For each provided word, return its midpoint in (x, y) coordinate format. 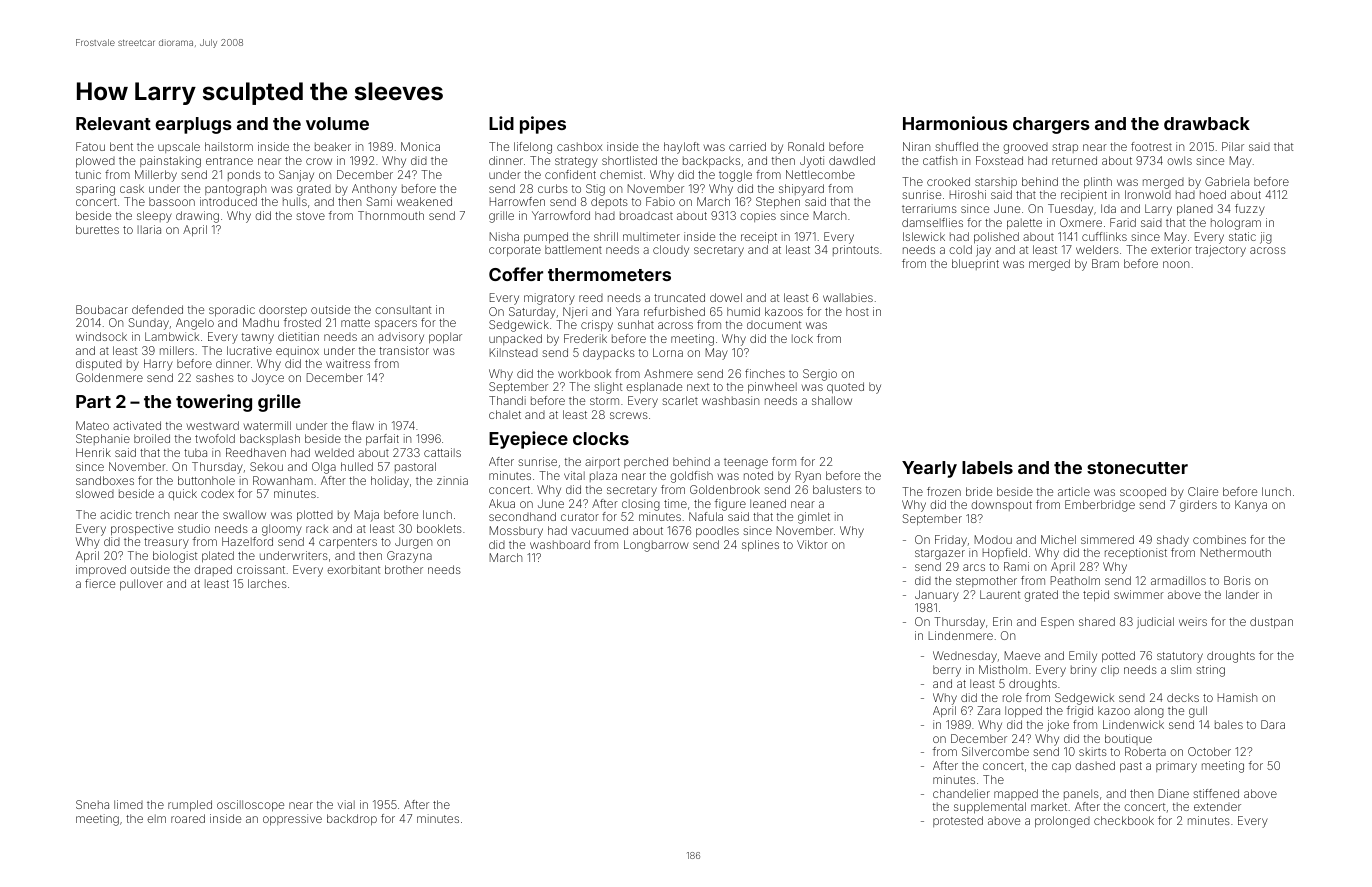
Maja (367, 516)
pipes (543, 125)
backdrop (352, 820)
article (1074, 491)
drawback (1207, 123)
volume (337, 123)
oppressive (292, 820)
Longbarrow (656, 546)
